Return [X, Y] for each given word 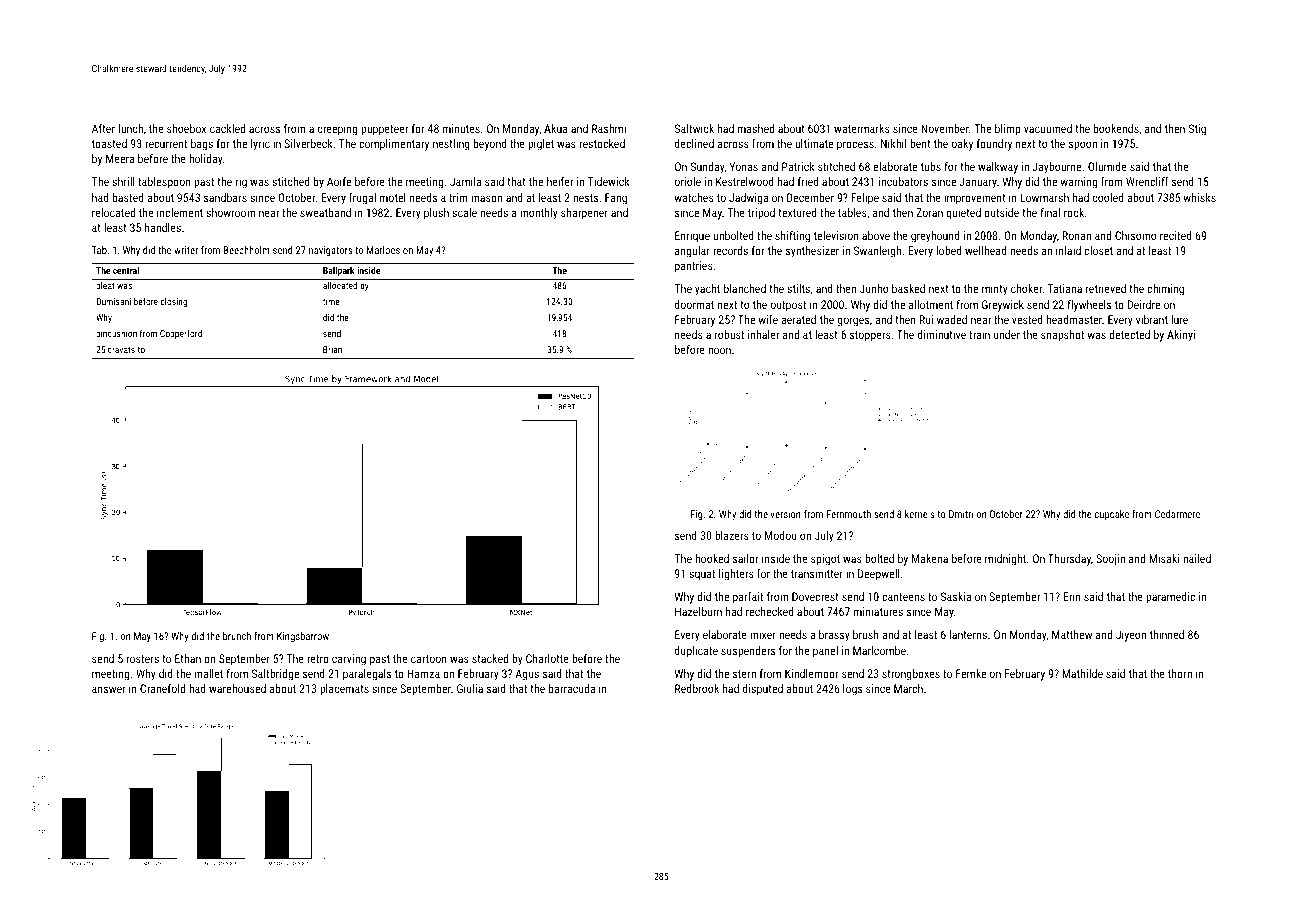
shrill [123, 181]
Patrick [798, 166]
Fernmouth [849, 514]
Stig [1197, 130]
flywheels [1089, 306]
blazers [732, 535]
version [785, 514]
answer [108, 689]
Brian [332, 349]
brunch [237, 636]
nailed [1197, 558]
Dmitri [961, 514]
